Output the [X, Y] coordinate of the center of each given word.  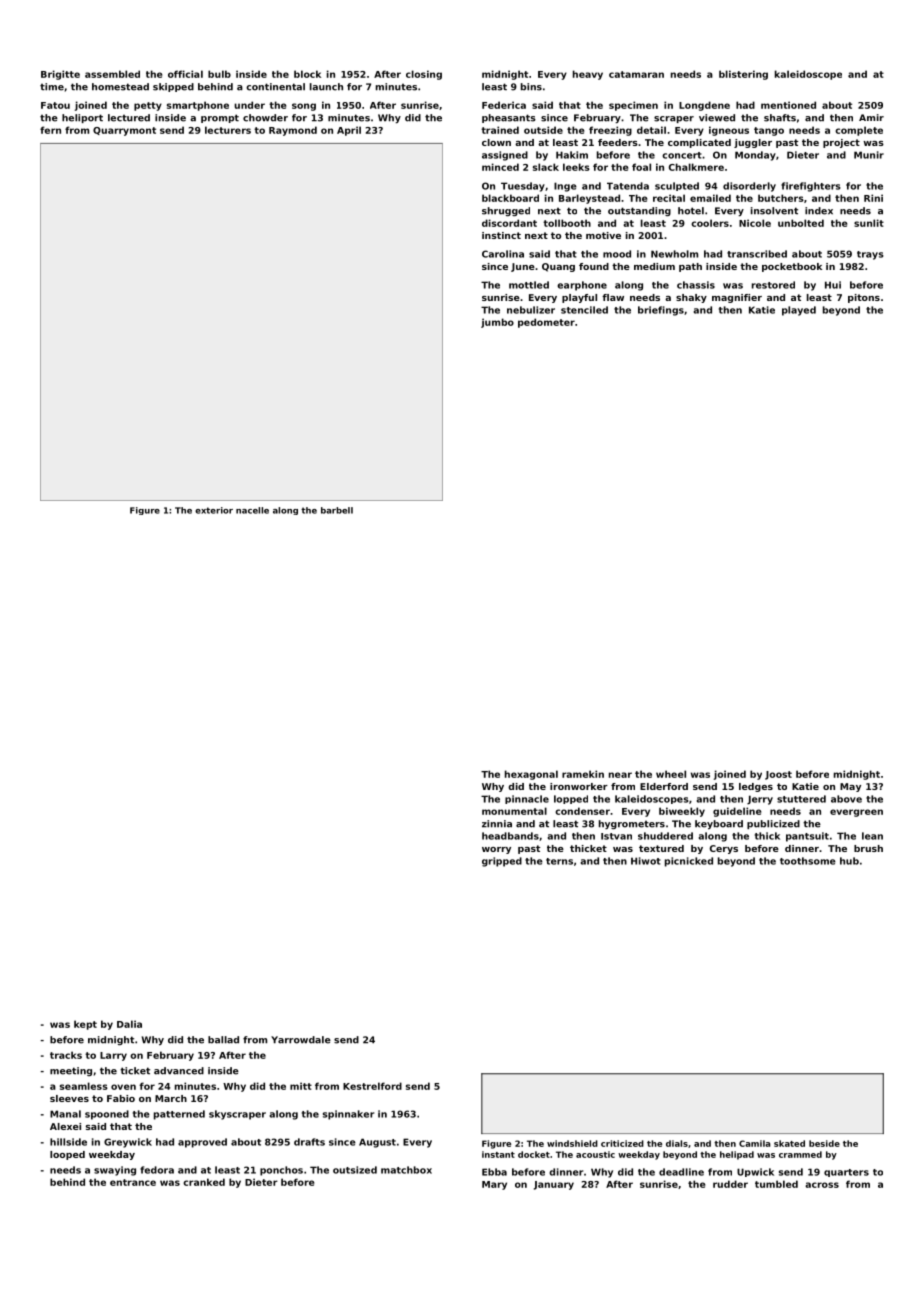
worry [496, 850]
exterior [214, 510]
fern [50, 130]
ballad [223, 1040]
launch [326, 87]
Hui [833, 285]
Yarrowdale [301, 1040]
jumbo [497, 323]
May [850, 787]
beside [824, 1143]
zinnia [497, 824]
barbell [337, 510]
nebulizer [531, 310]
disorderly [749, 187]
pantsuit [807, 837]
